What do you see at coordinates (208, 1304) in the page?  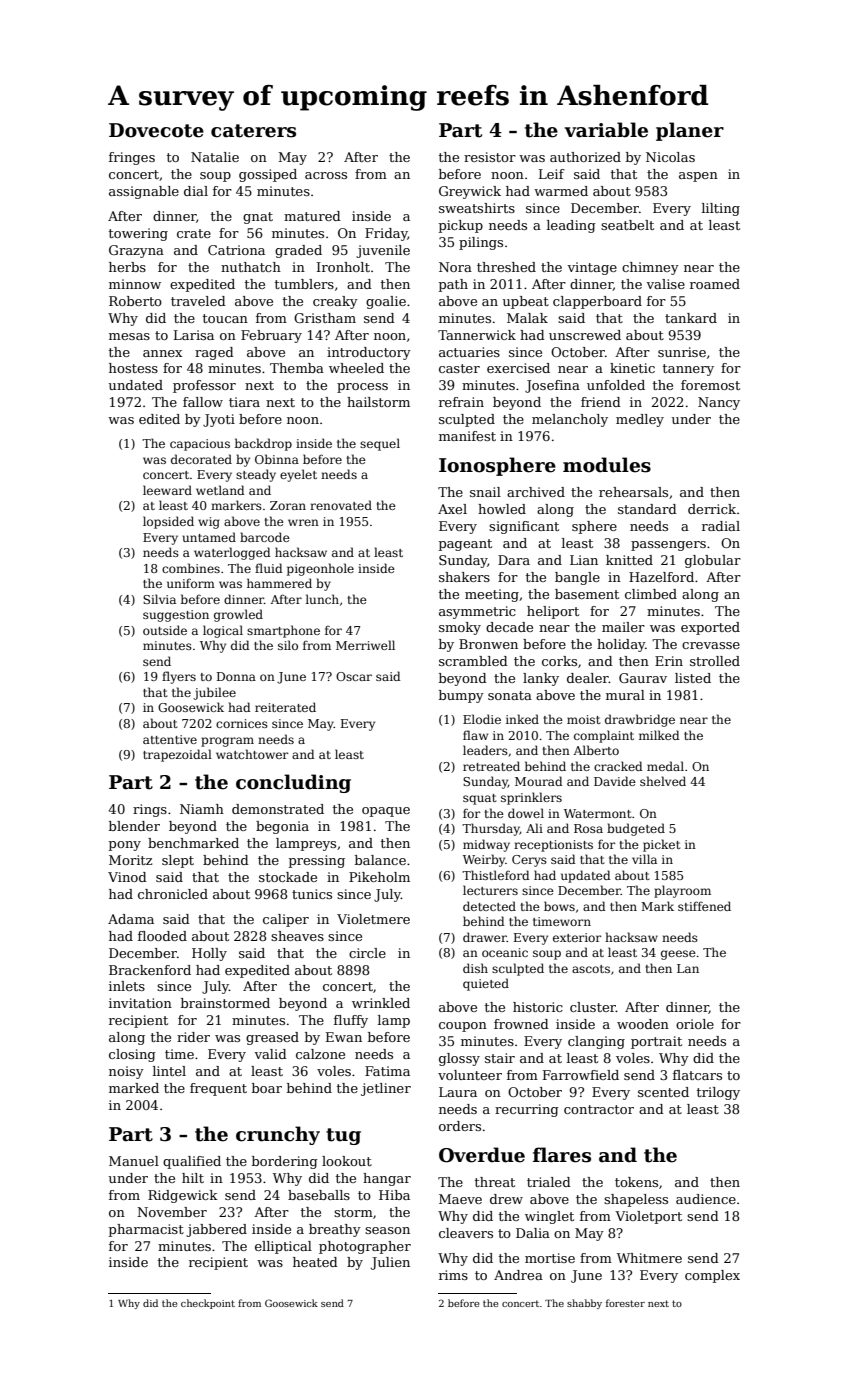 I see `checkpoint` at bounding box center [208, 1304].
